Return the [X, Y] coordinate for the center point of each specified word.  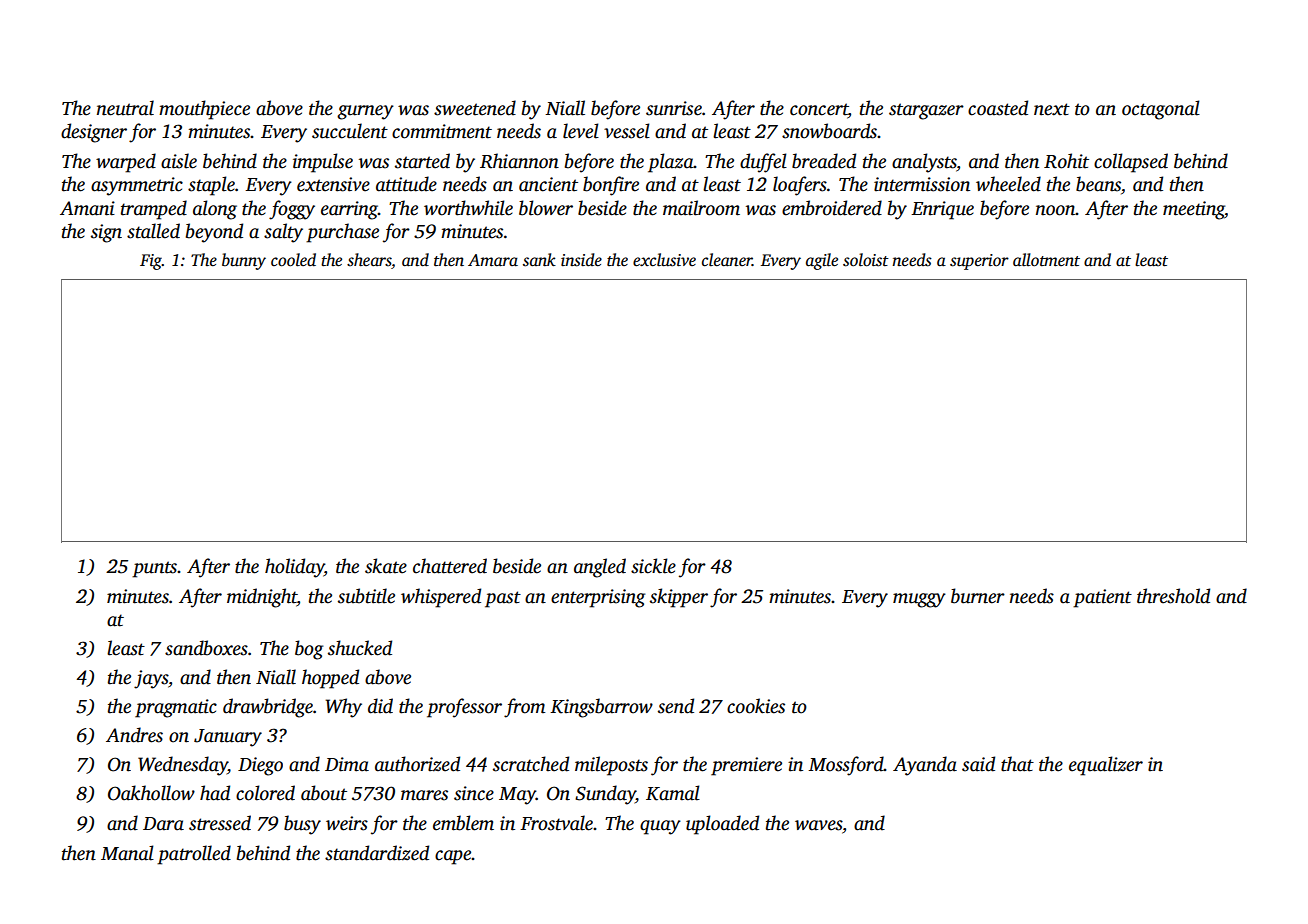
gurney [365, 112]
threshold [1173, 596]
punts [154, 569]
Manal [127, 853]
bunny [244, 261]
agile [822, 261]
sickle [653, 566]
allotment [1046, 260]
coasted [998, 108]
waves [818, 825]
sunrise [674, 108]
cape [453, 857]
